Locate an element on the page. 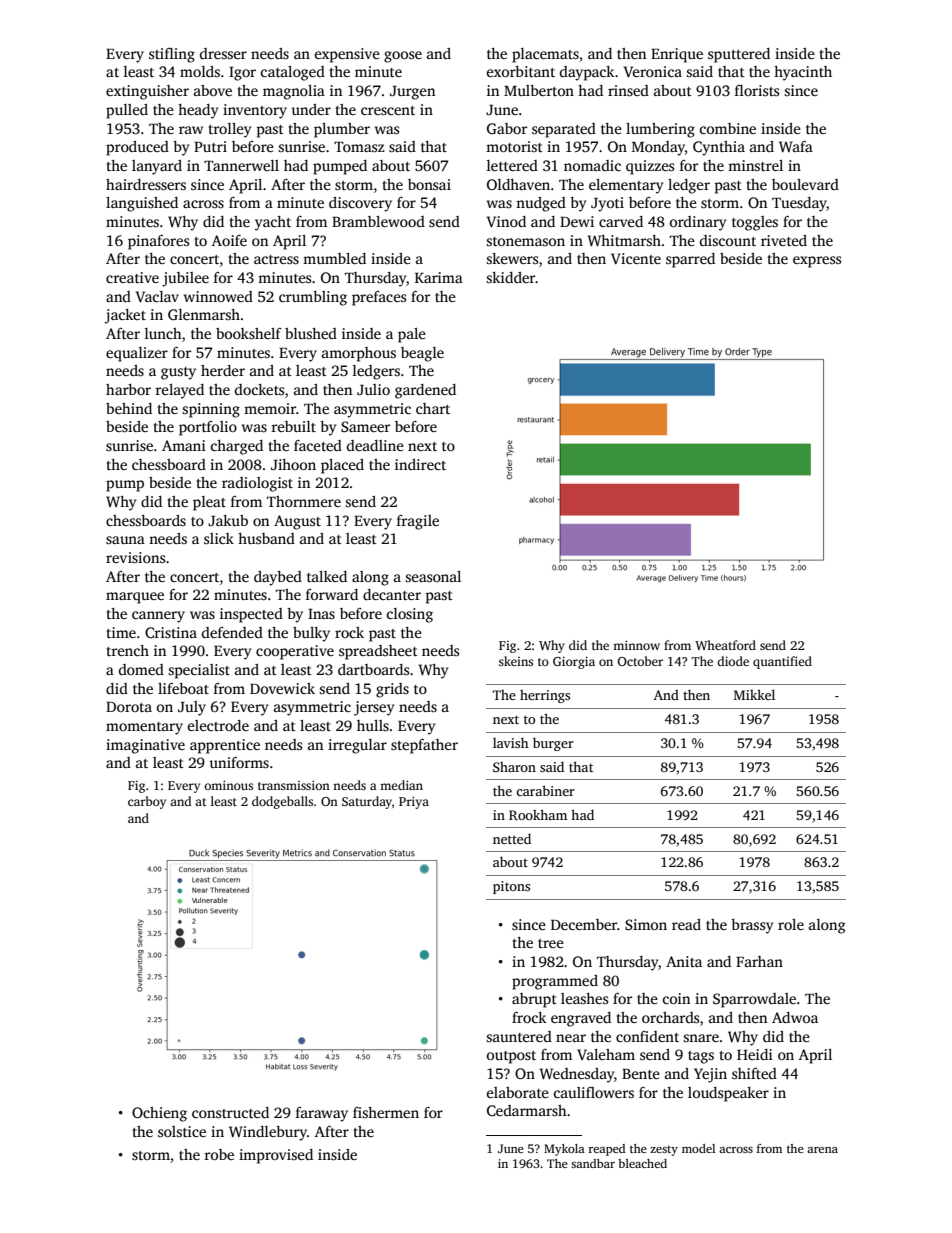 This document has height=1233, width=952. Oldhaven is located at coordinates (518, 184).
